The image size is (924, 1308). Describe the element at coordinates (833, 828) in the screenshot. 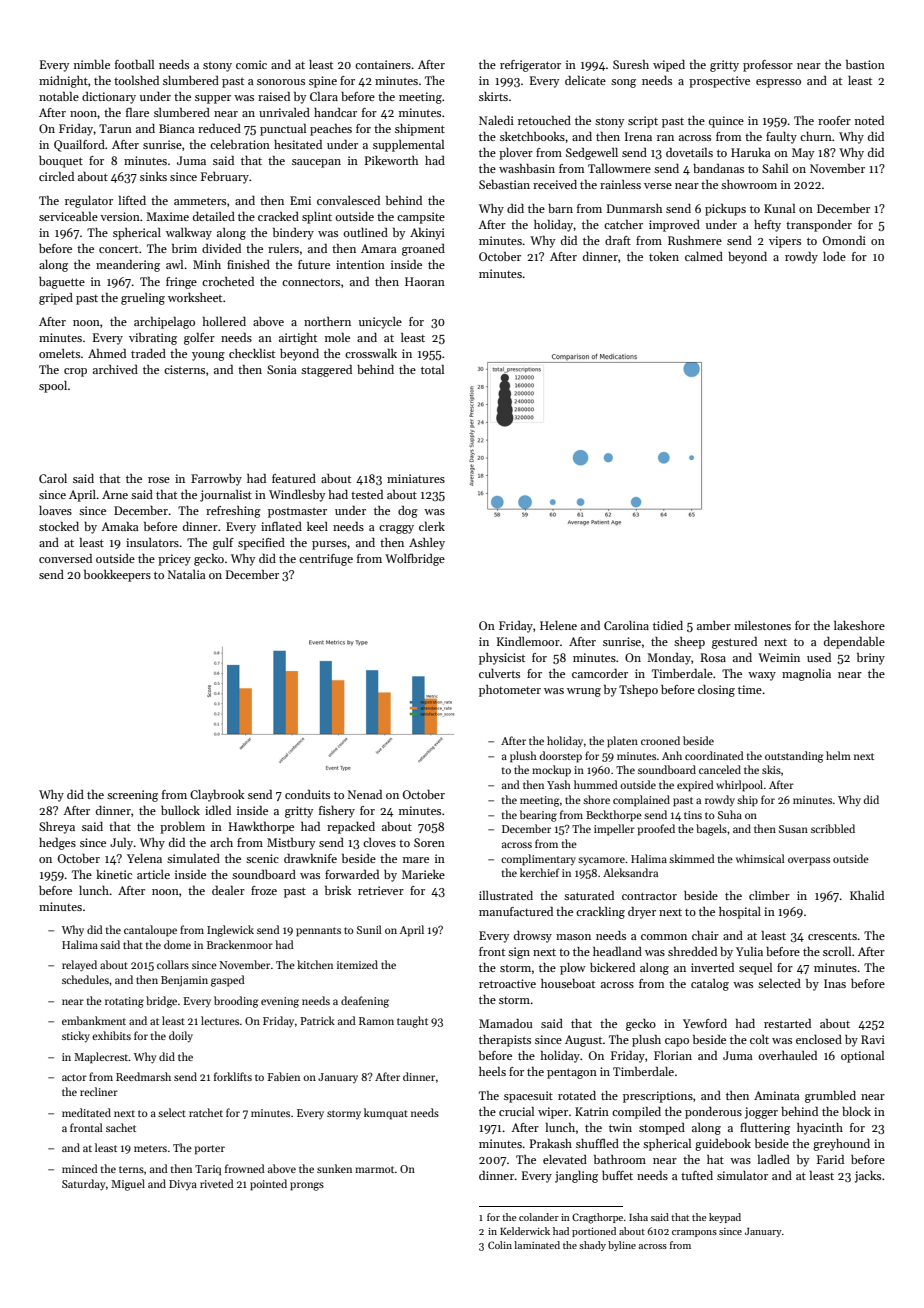

I see `scribbled` at that location.
